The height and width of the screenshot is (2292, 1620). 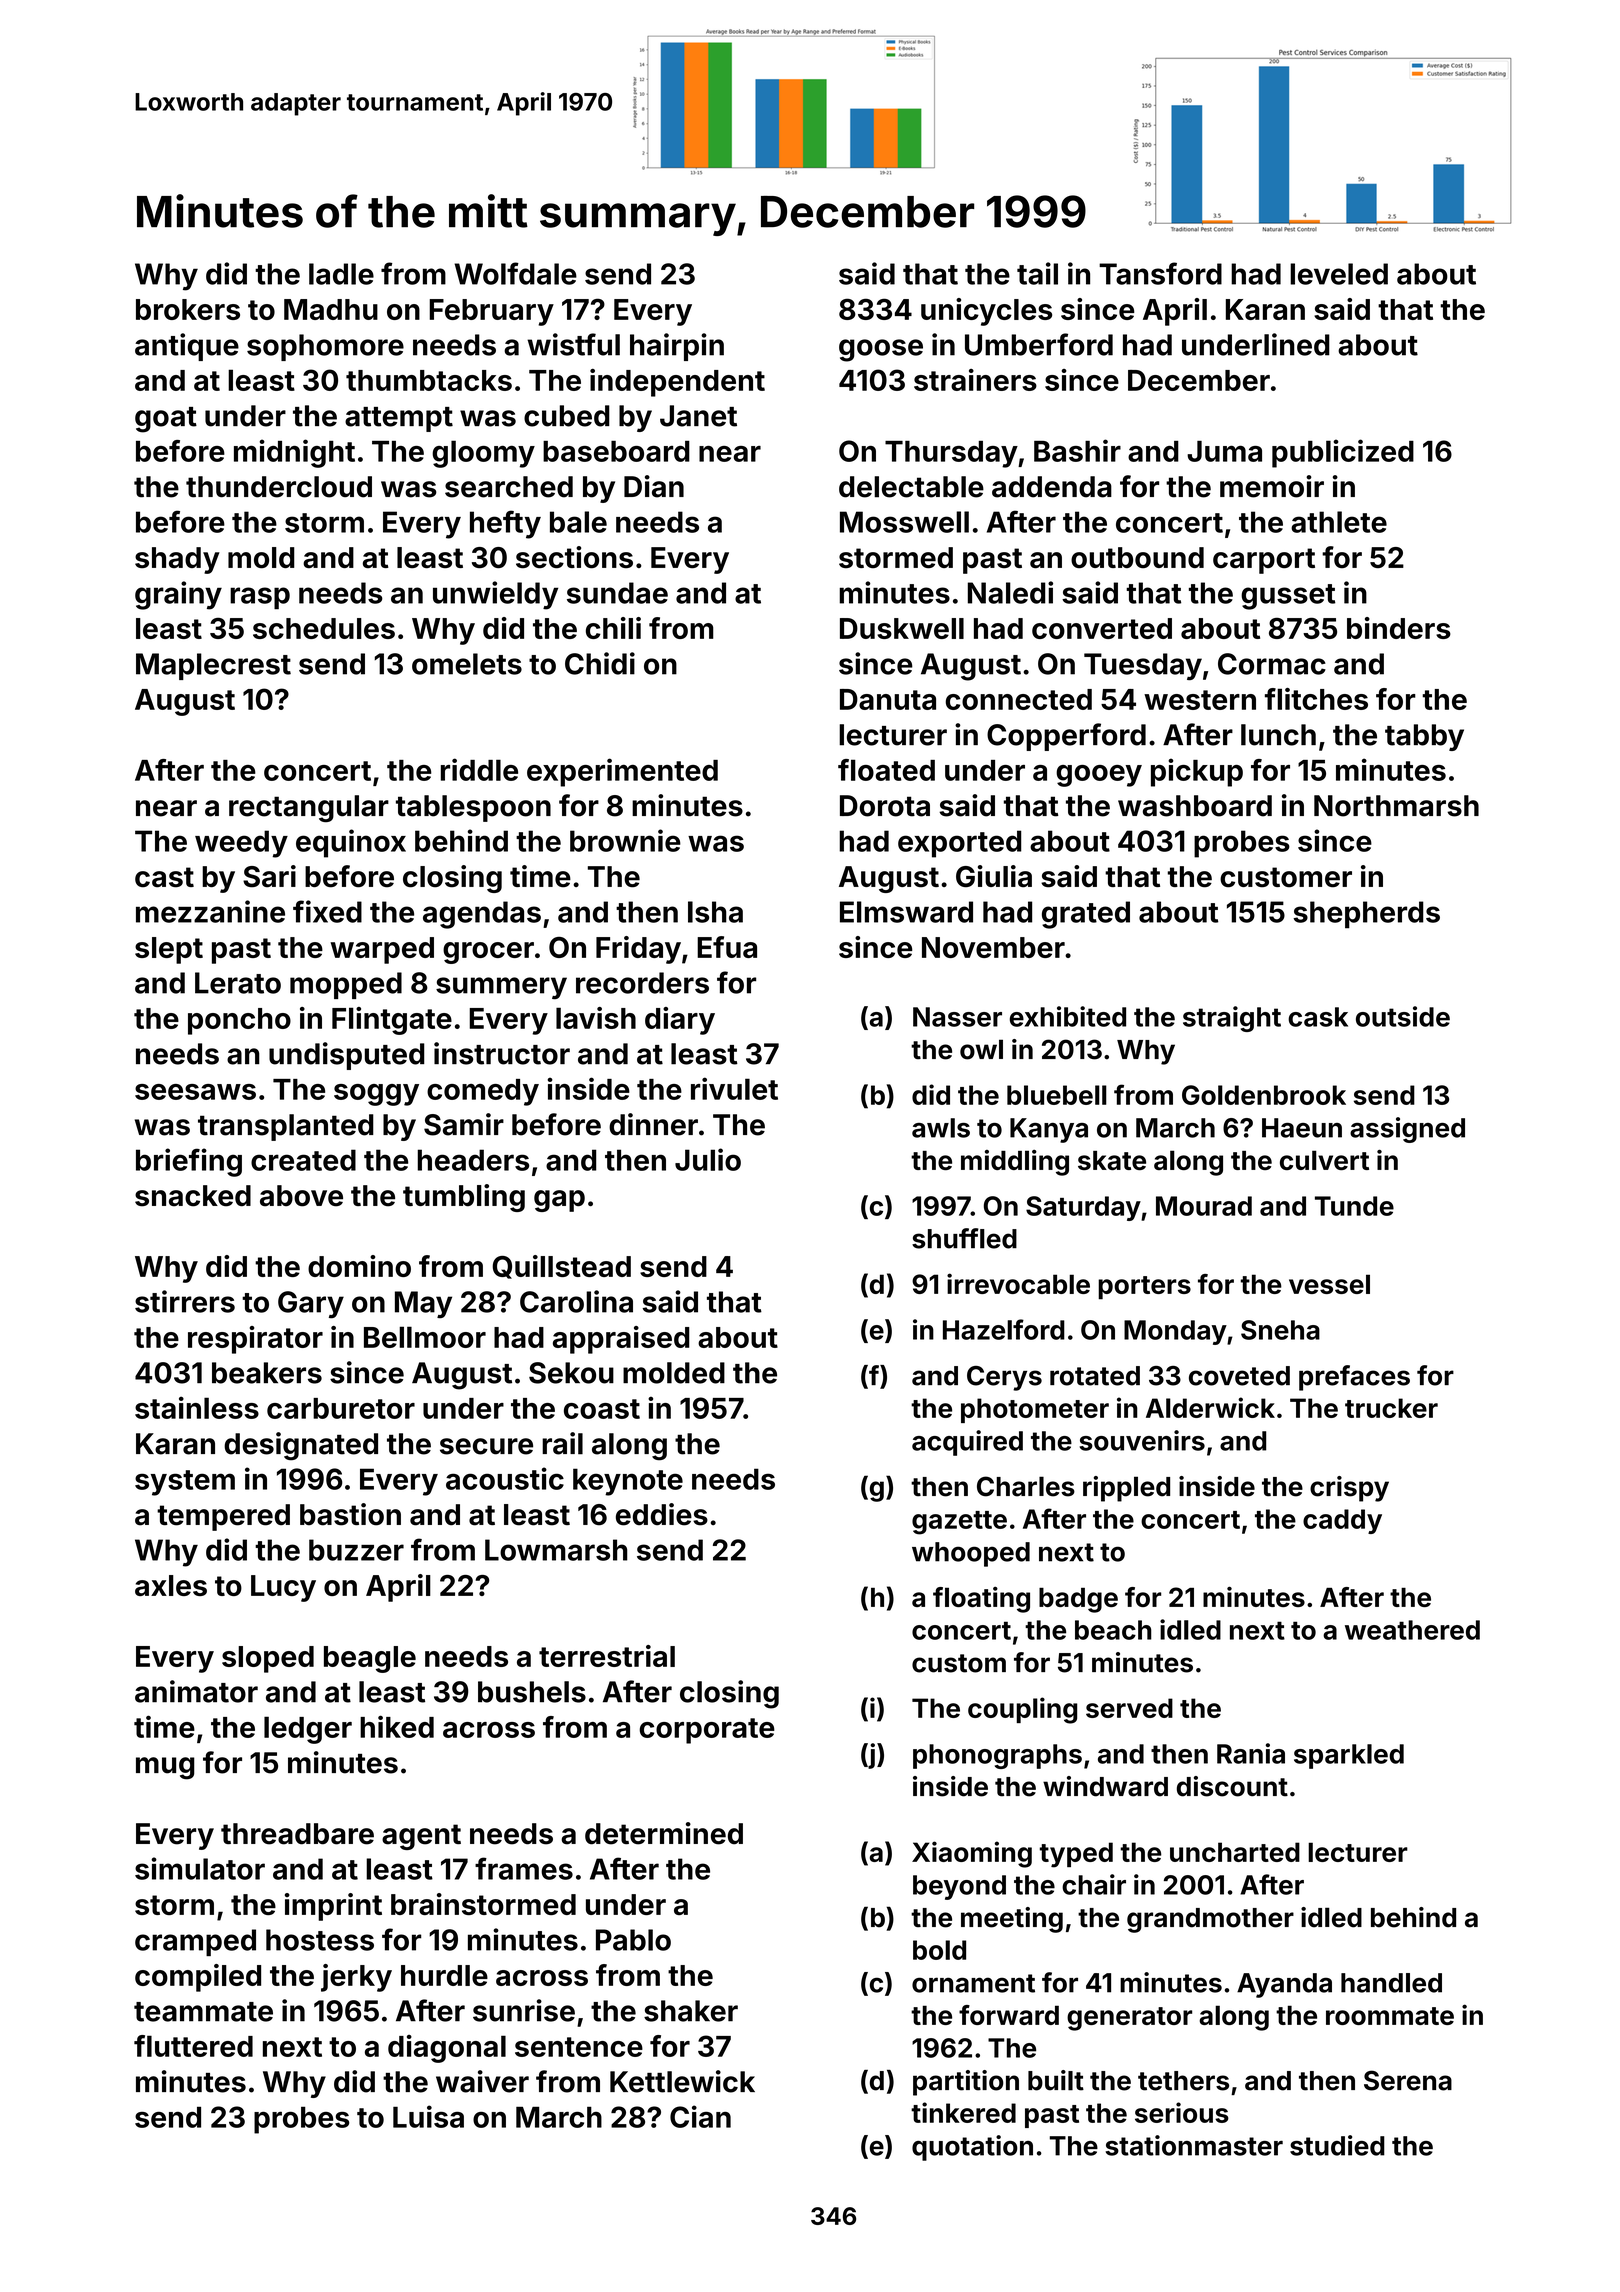 I want to click on Luisa, so click(x=428, y=2116).
